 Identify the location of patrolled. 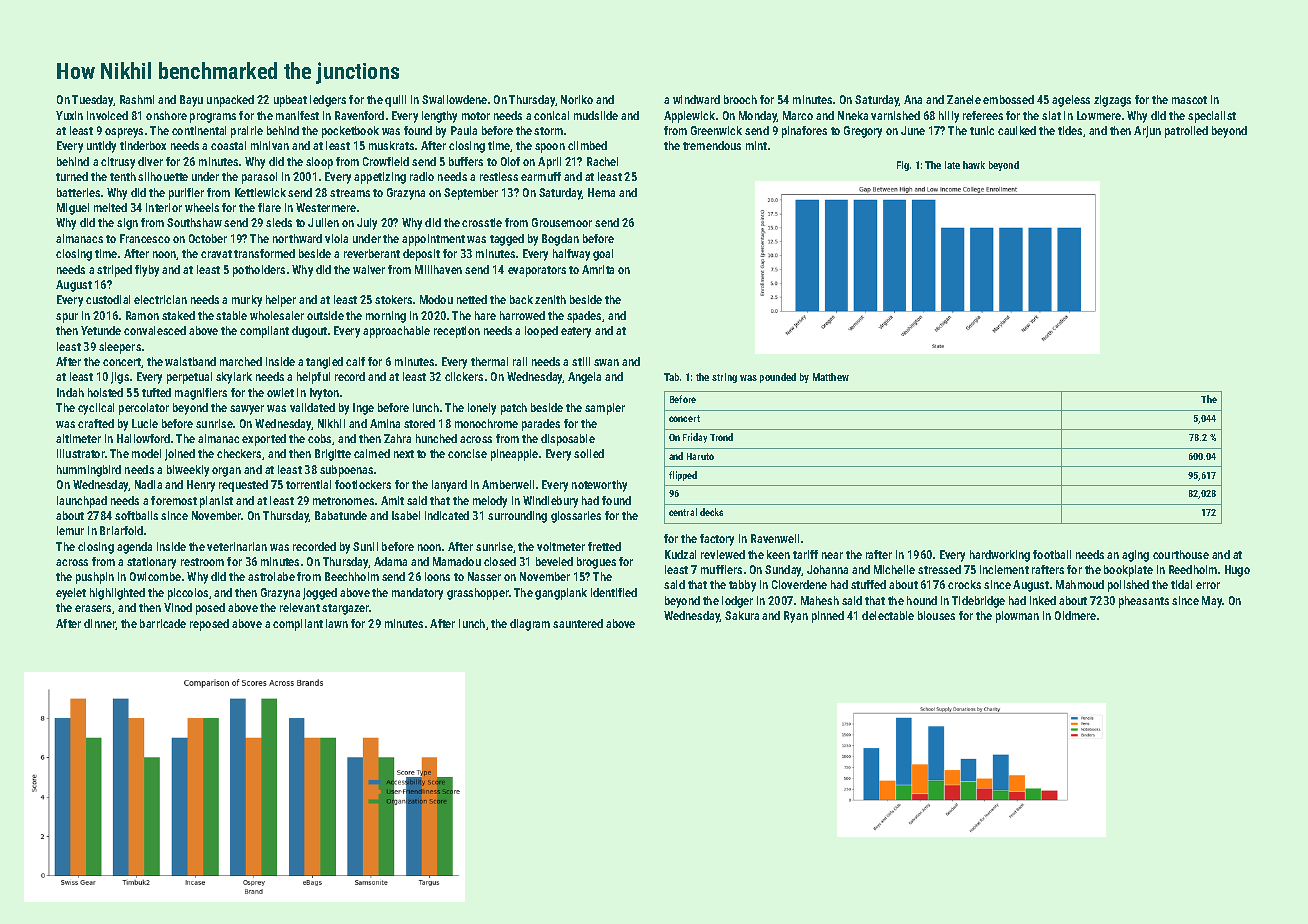
(1186, 132).
